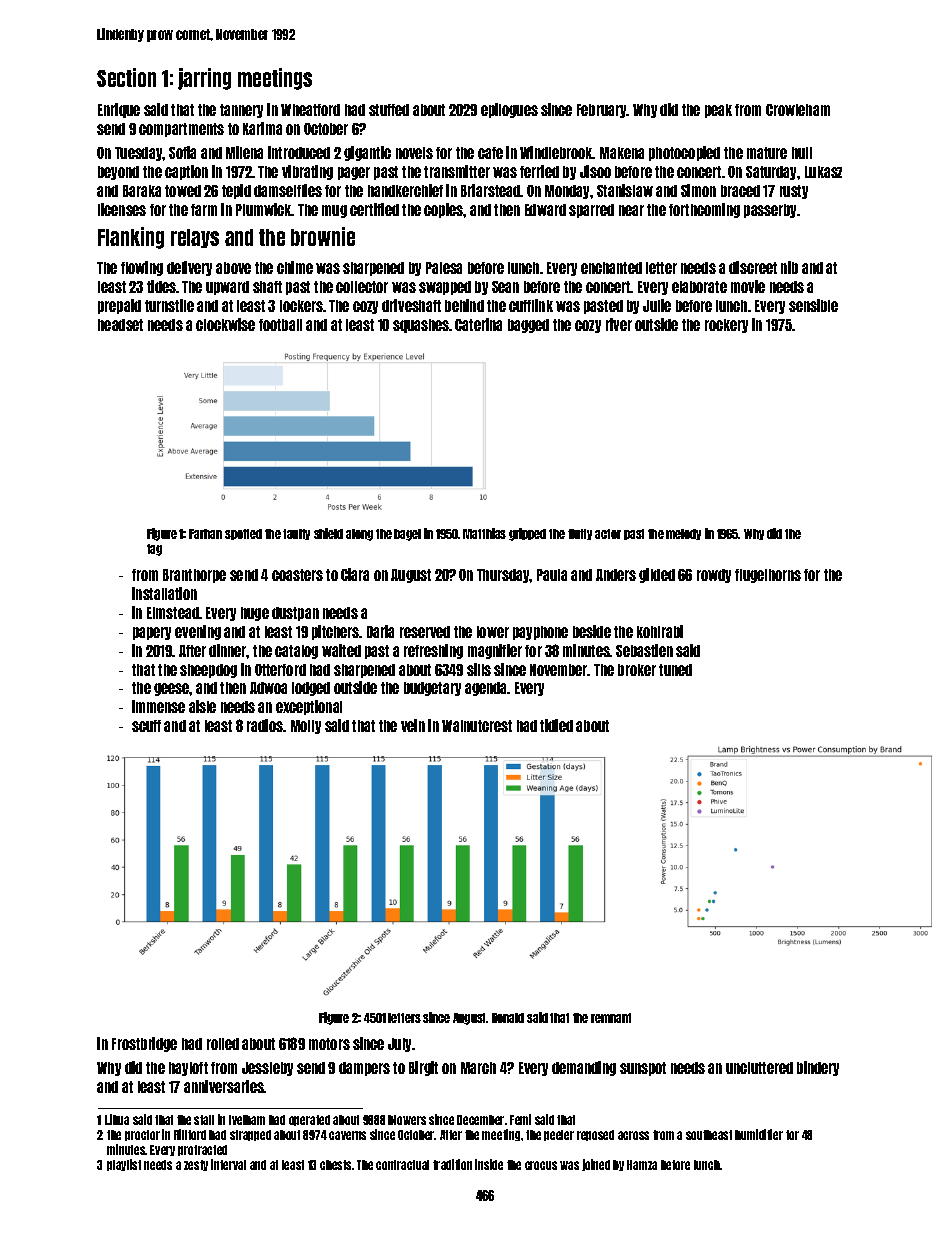 The height and width of the screenshot is (1233, 952). What do you see at coordinates (759, 1134) in the screenshot?
I see `humidifier` at bounding box center [759, 1134].
